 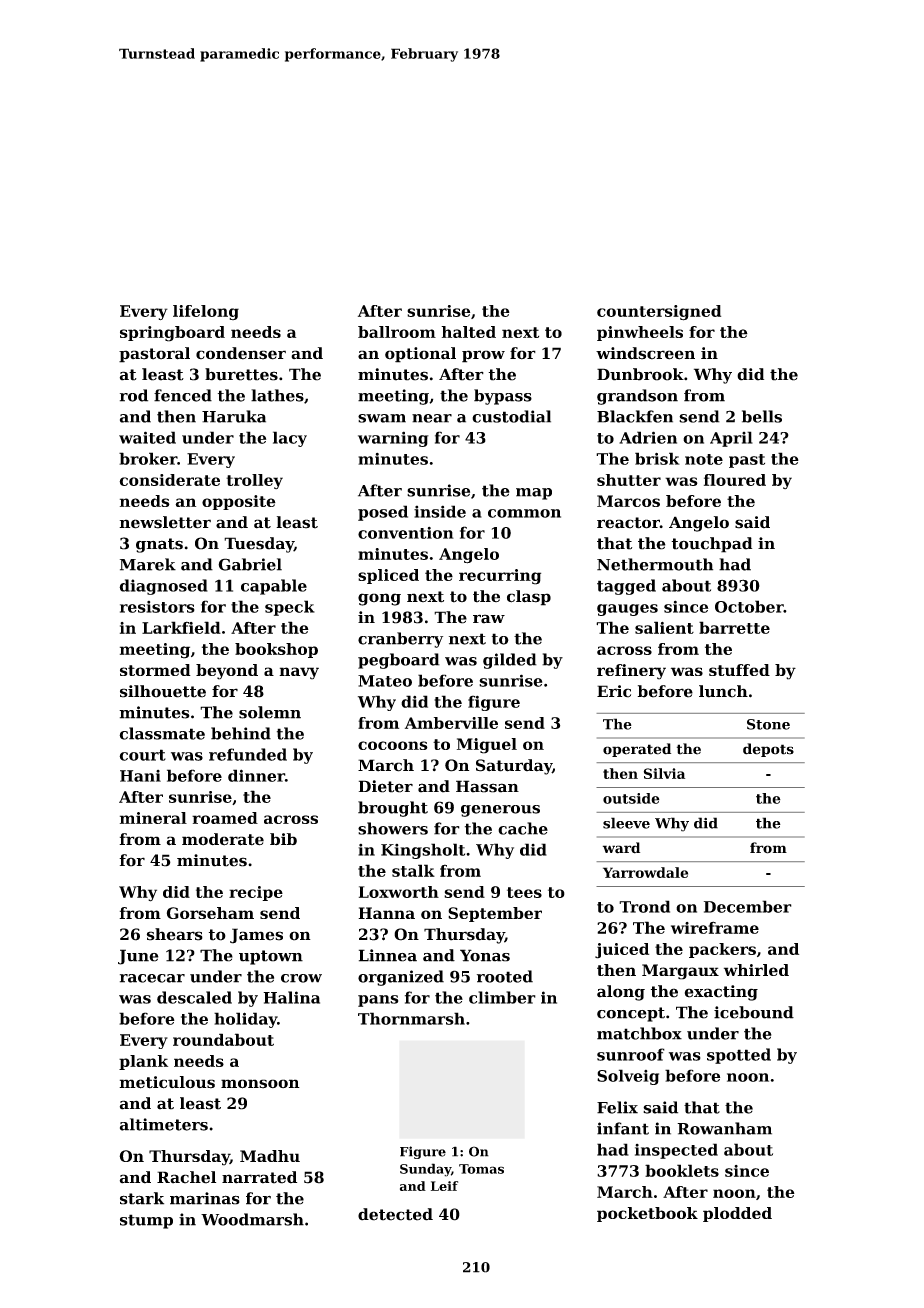 What do you see at coordinates (155, 670) in the page?
I see `stormed` at bounding box center [155, 670].
